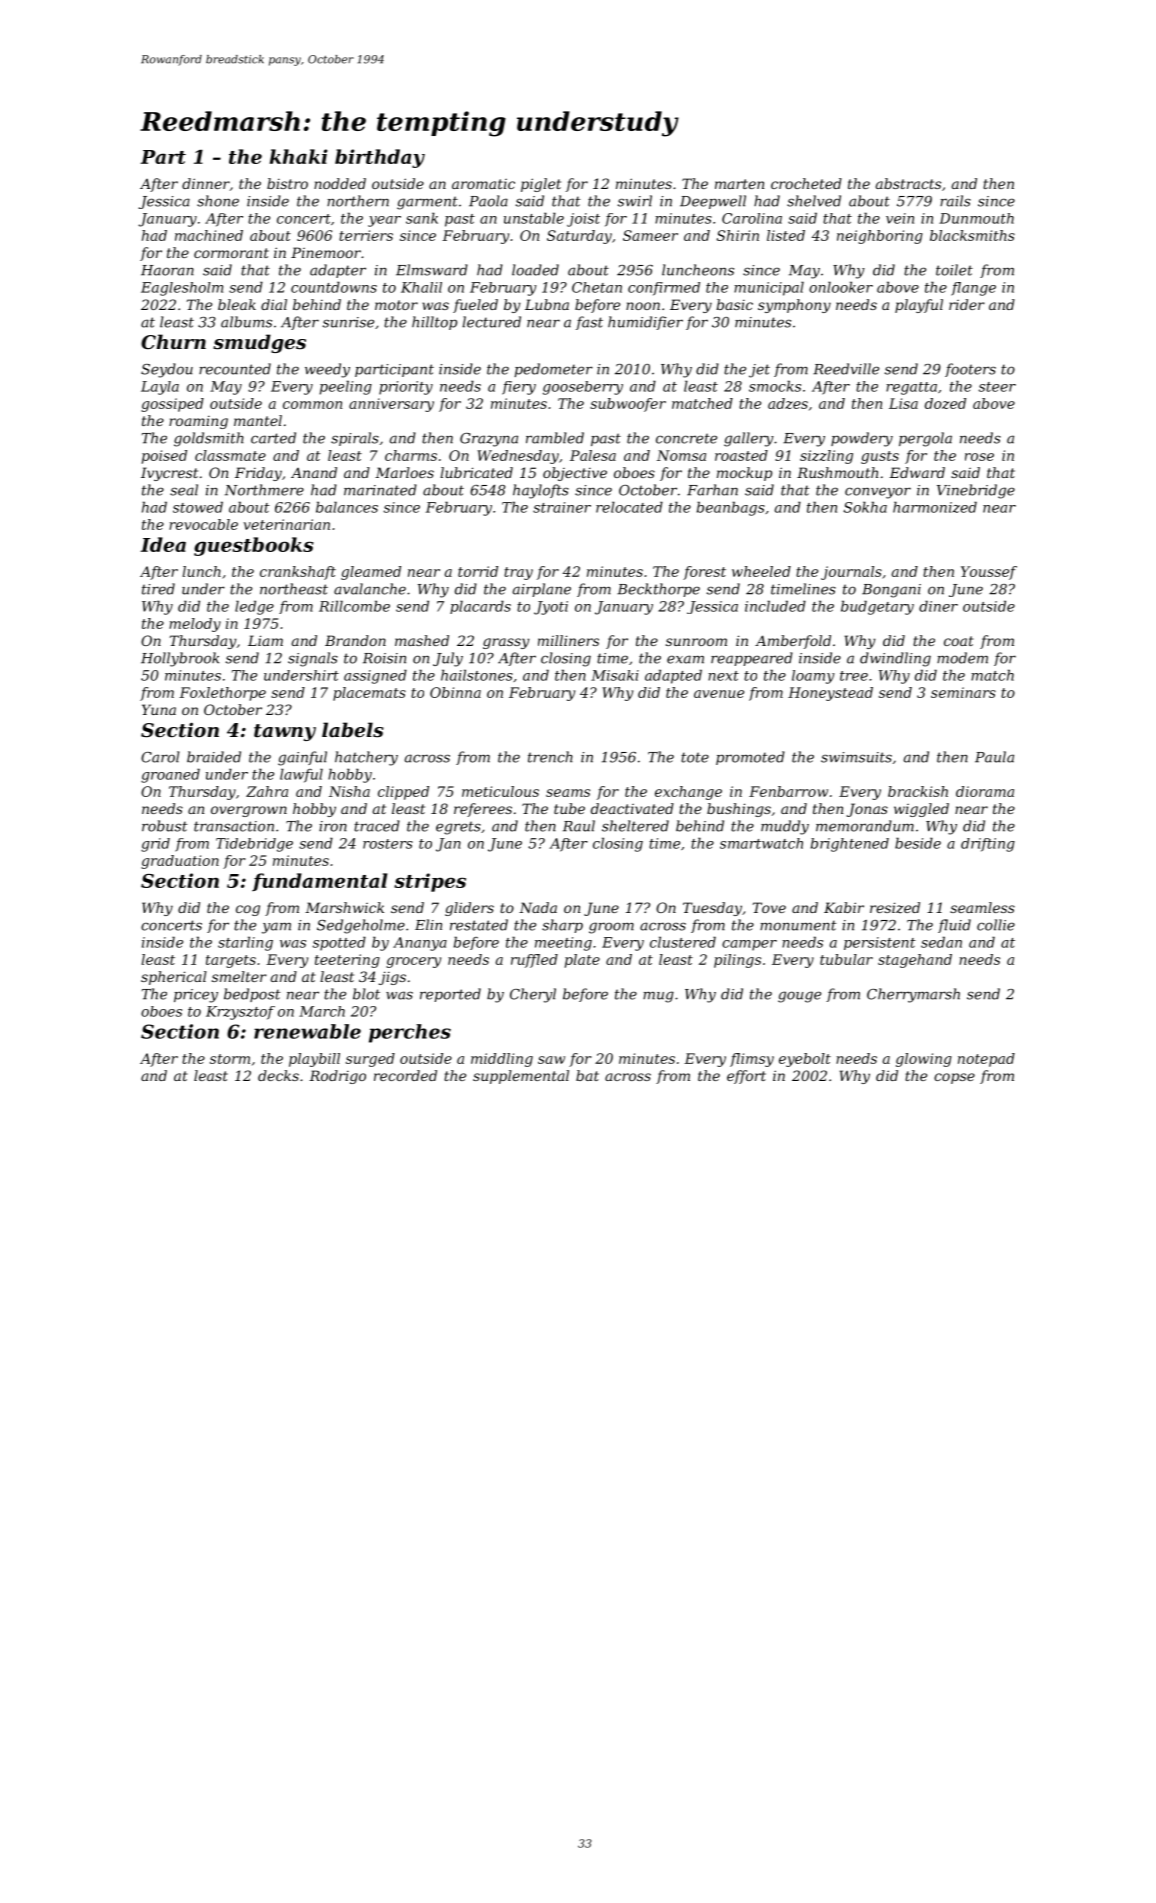 This screenshot has height=1903, width=1156. What do you see at coordinates (307, 1031) in the screenshot?
I see `renewable` at bounding box center [307, 1031].
